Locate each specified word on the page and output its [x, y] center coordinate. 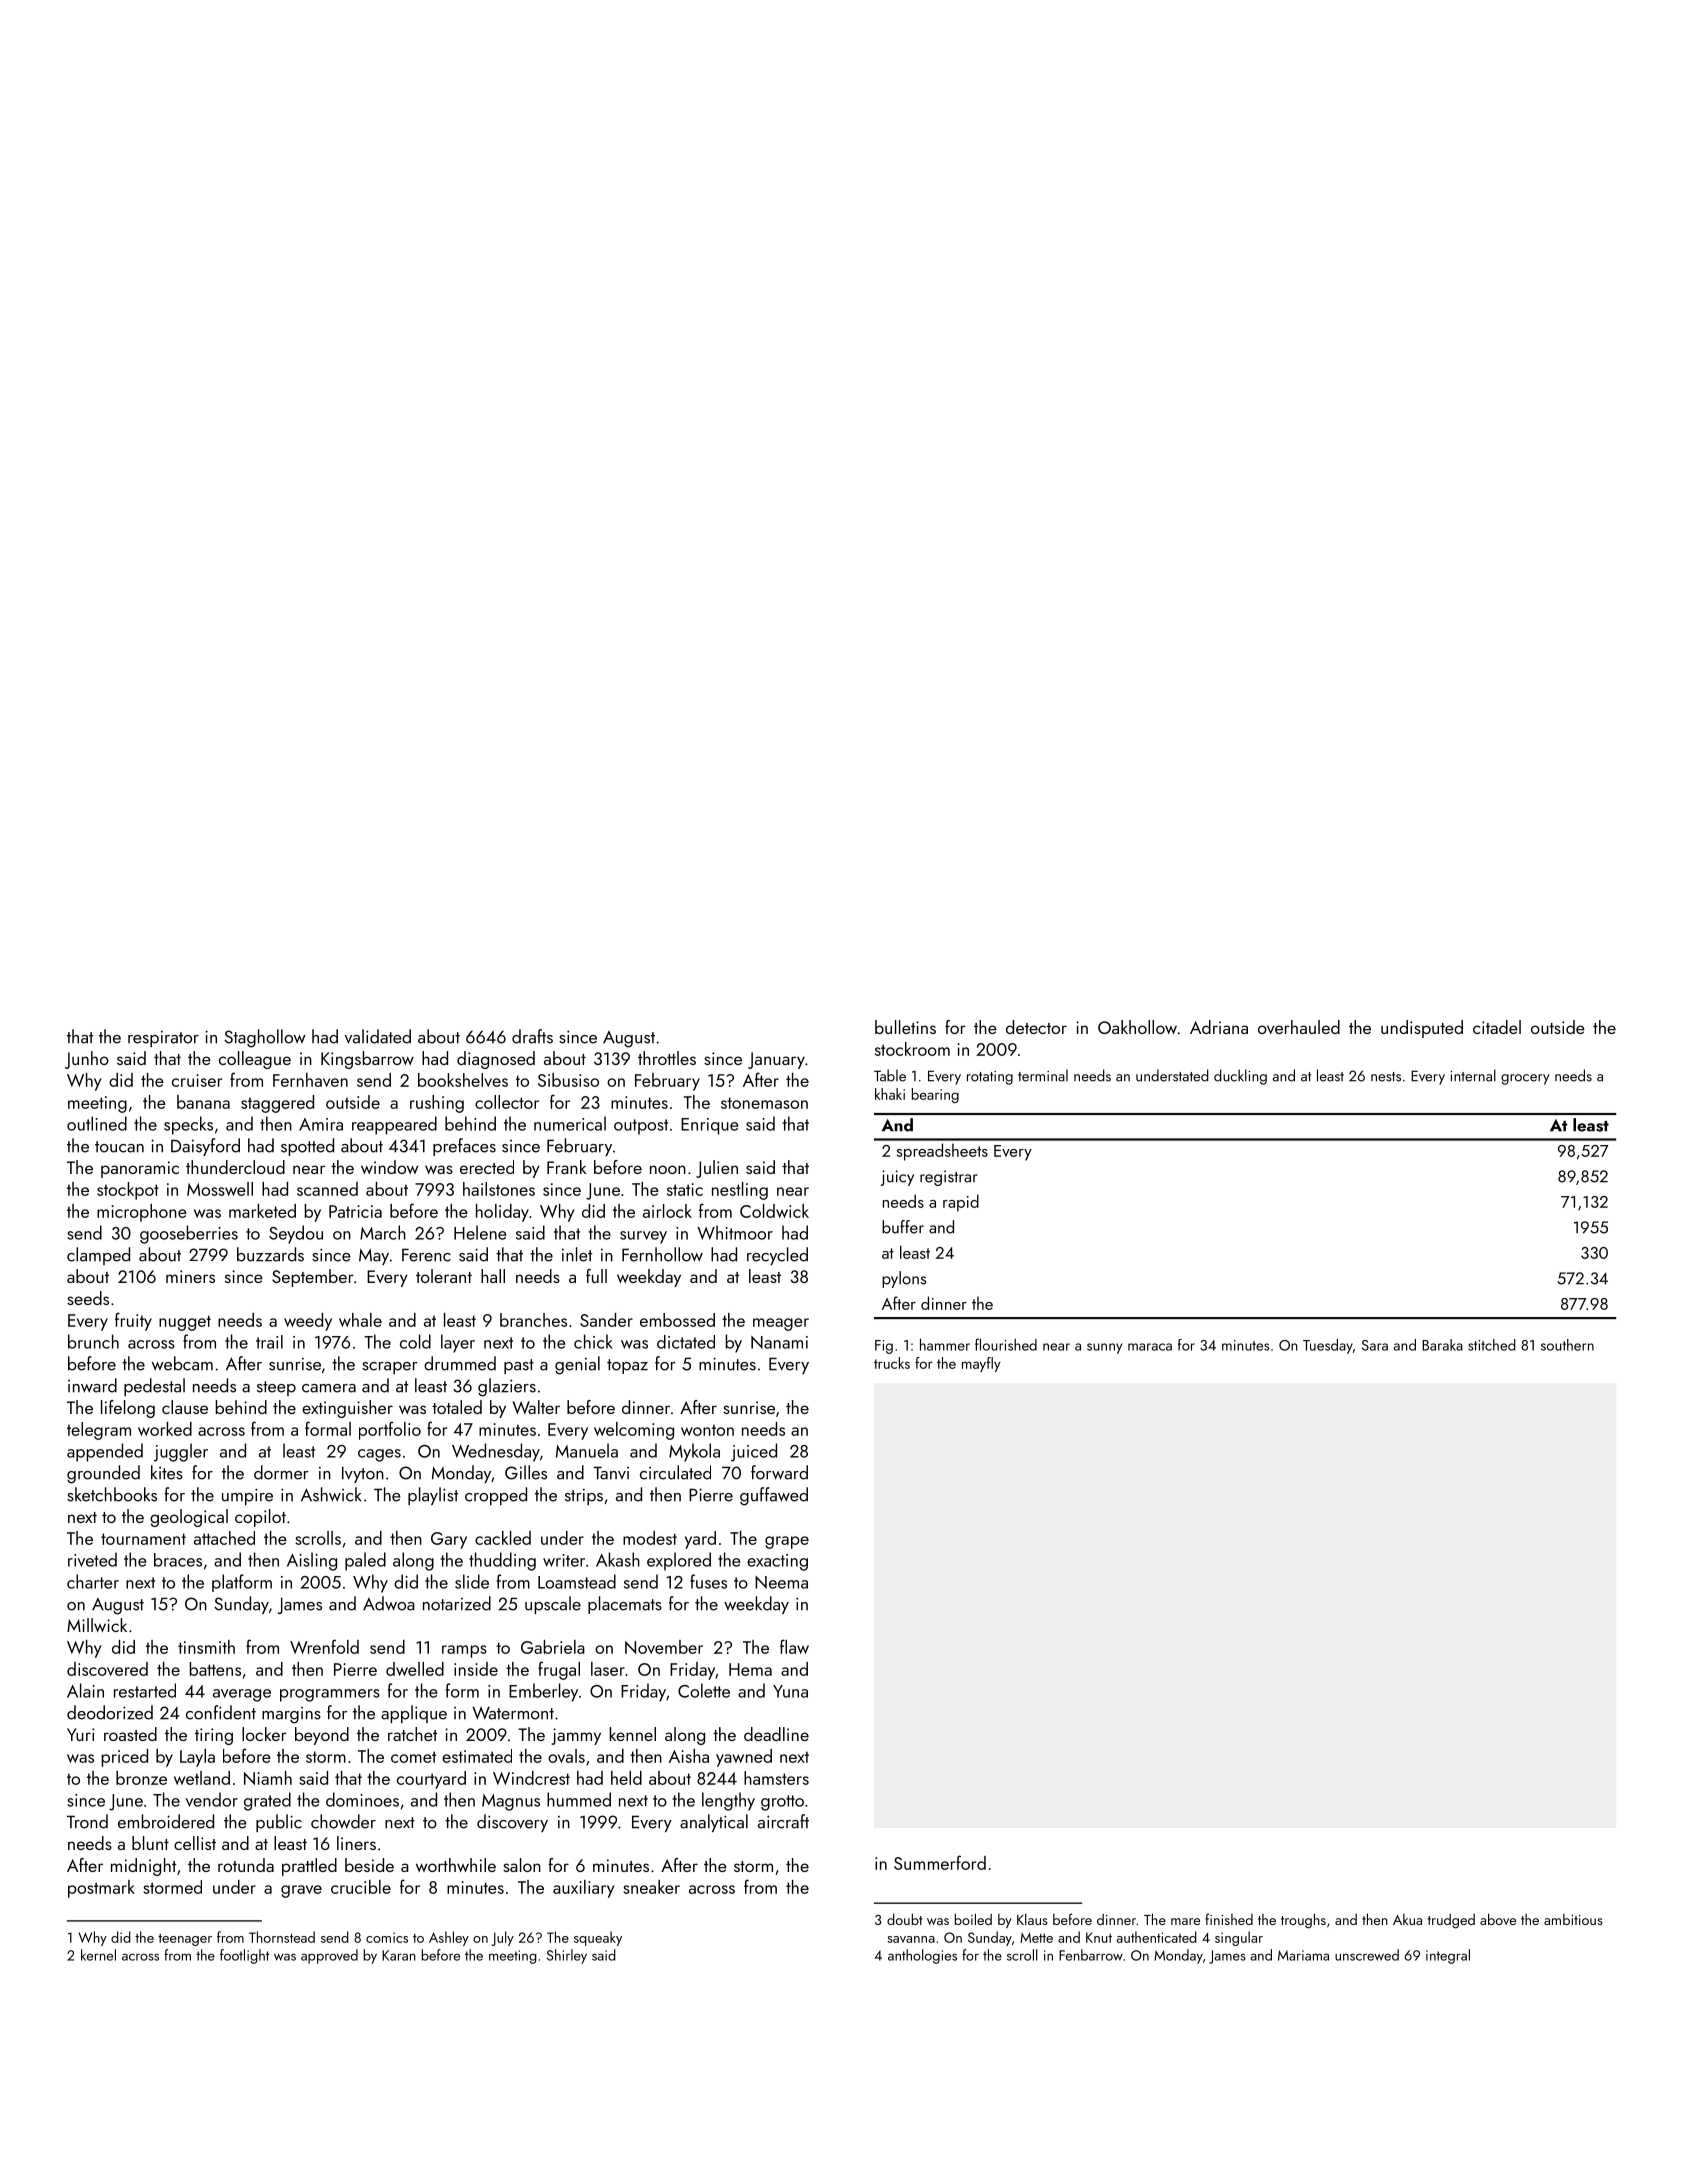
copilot [260, 1518]
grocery [1525, 1079]
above [1498, 1919]
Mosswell [220, 1189]
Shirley [567, 1956]
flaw [794, 1646]
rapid [961, 1203]
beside [369, 1865]
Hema [750, 1669]
